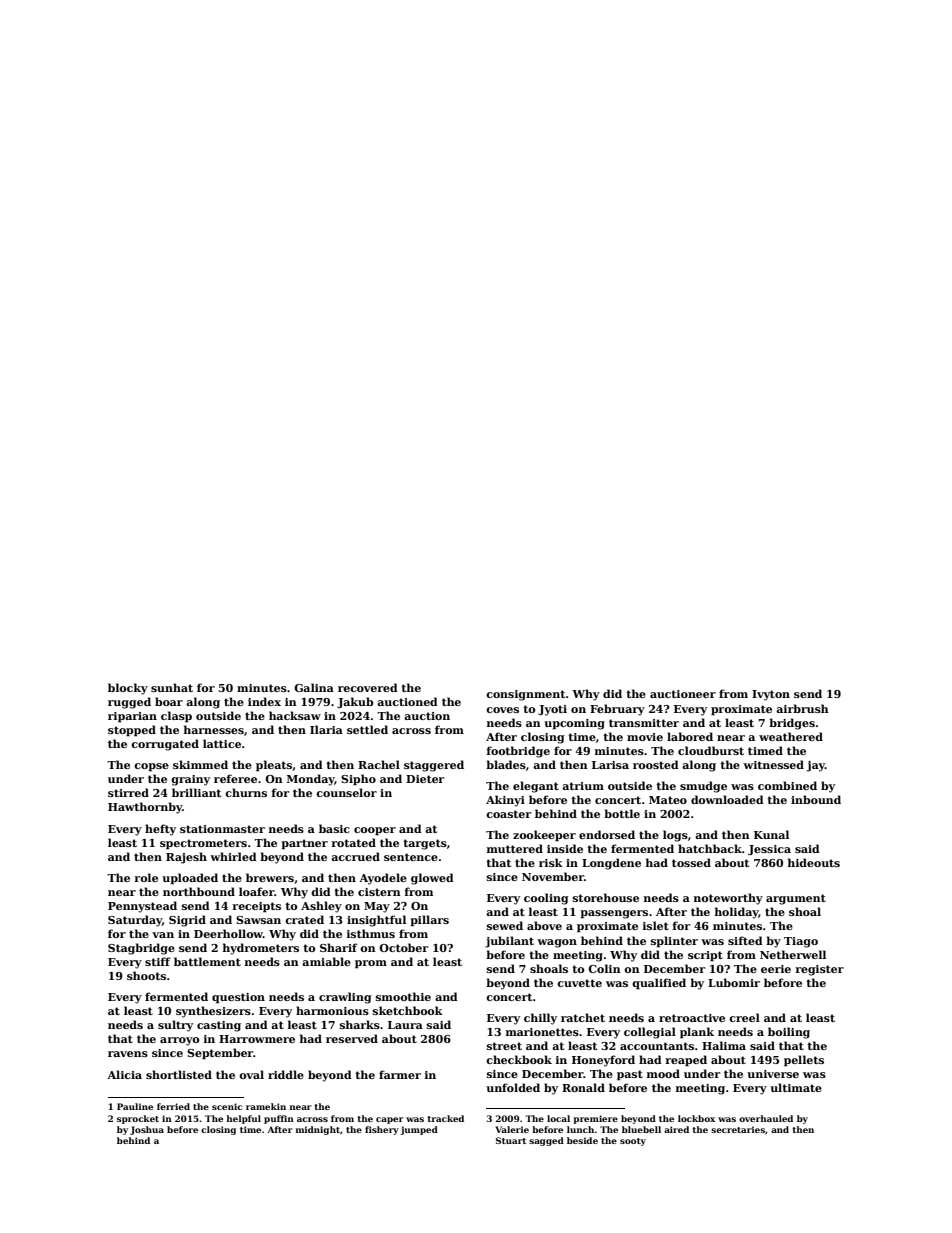  I want to click on October, so click(403, 947).
